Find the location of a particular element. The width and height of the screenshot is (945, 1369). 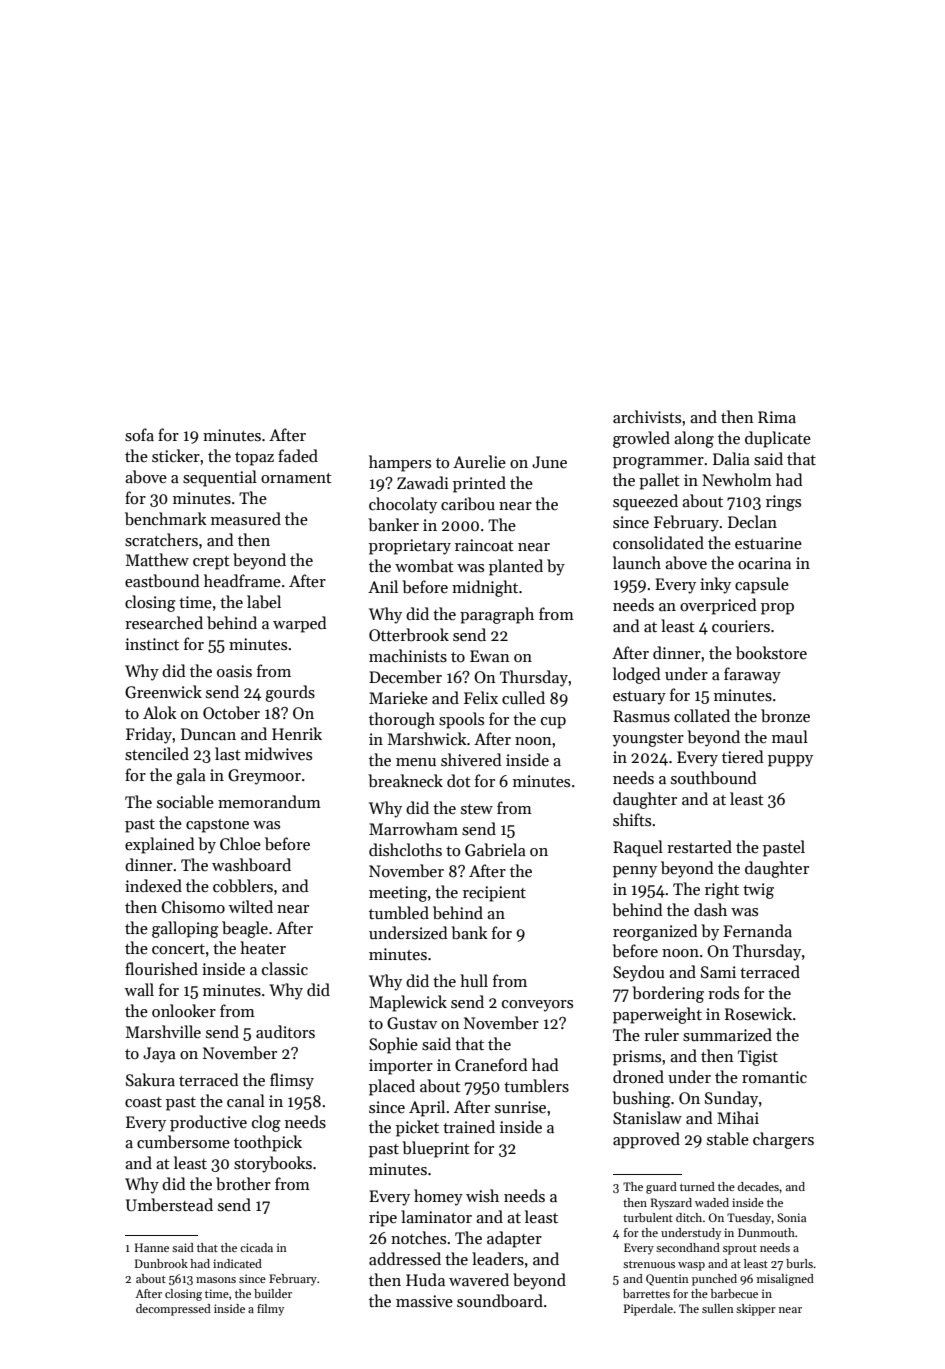

paragraph is located at coordinates (497, 615).
